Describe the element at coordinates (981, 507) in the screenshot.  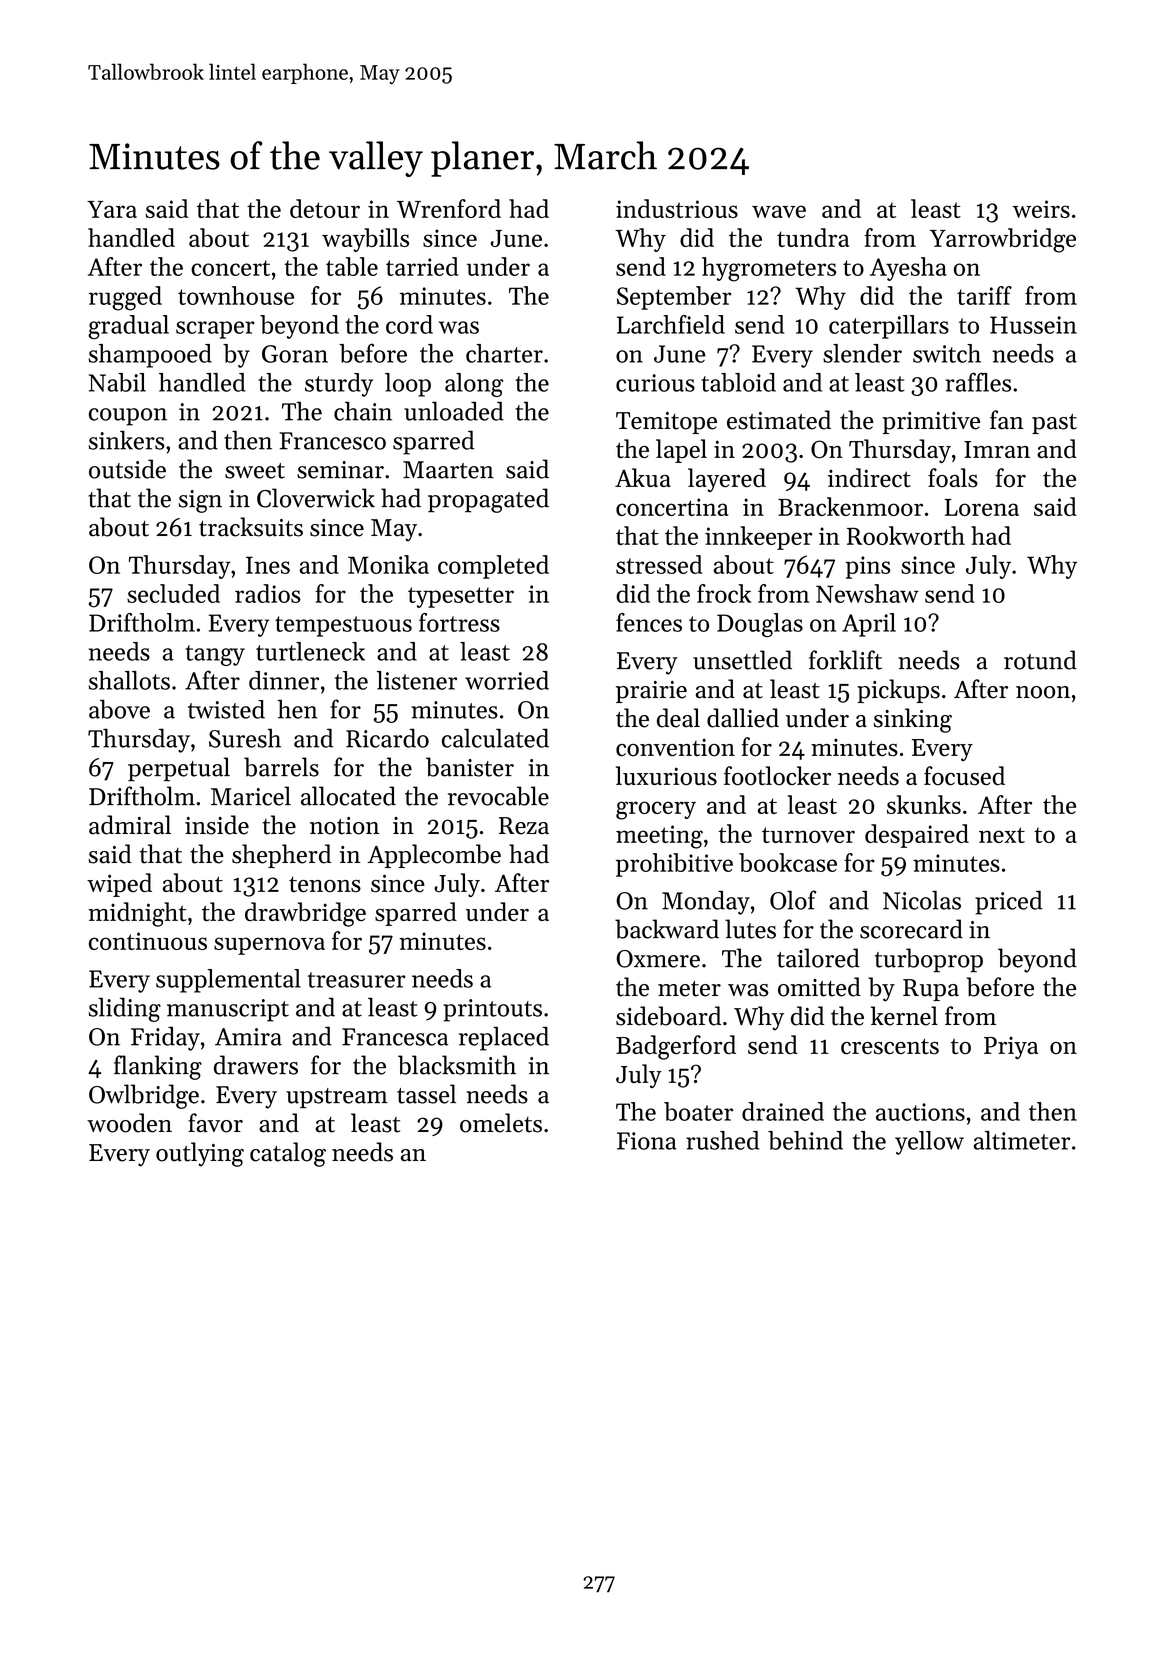
I see `Lorena` at that location.
